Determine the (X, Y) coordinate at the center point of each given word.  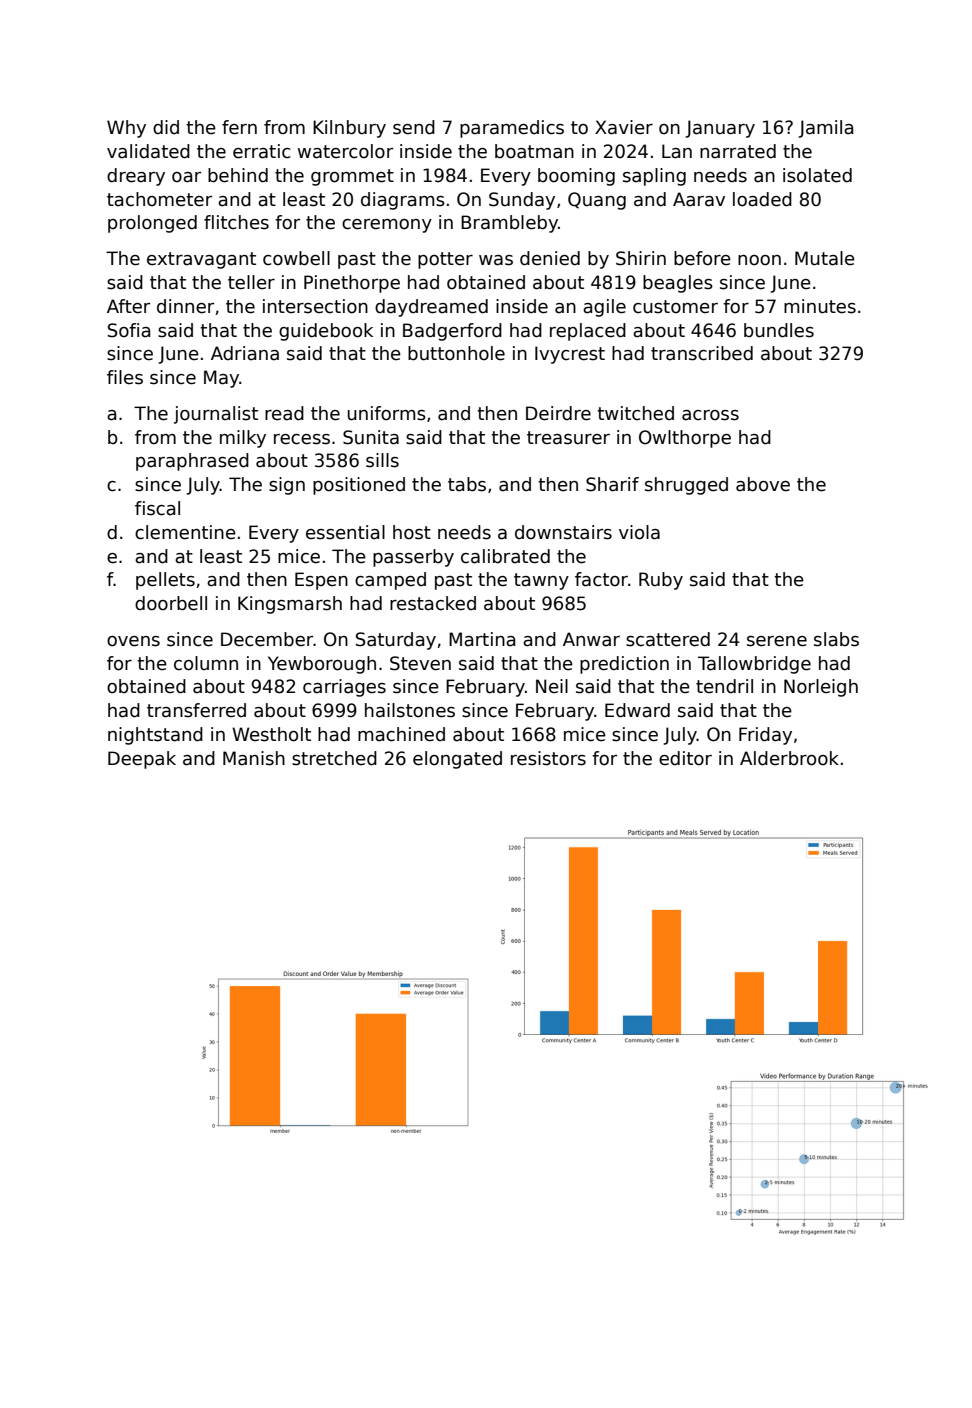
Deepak (142, 760)
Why (126, 129)
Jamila (825, 129)
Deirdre (558, 413)
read (284, 413)
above (763, 484)
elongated (457, 760)
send (414, 127)
